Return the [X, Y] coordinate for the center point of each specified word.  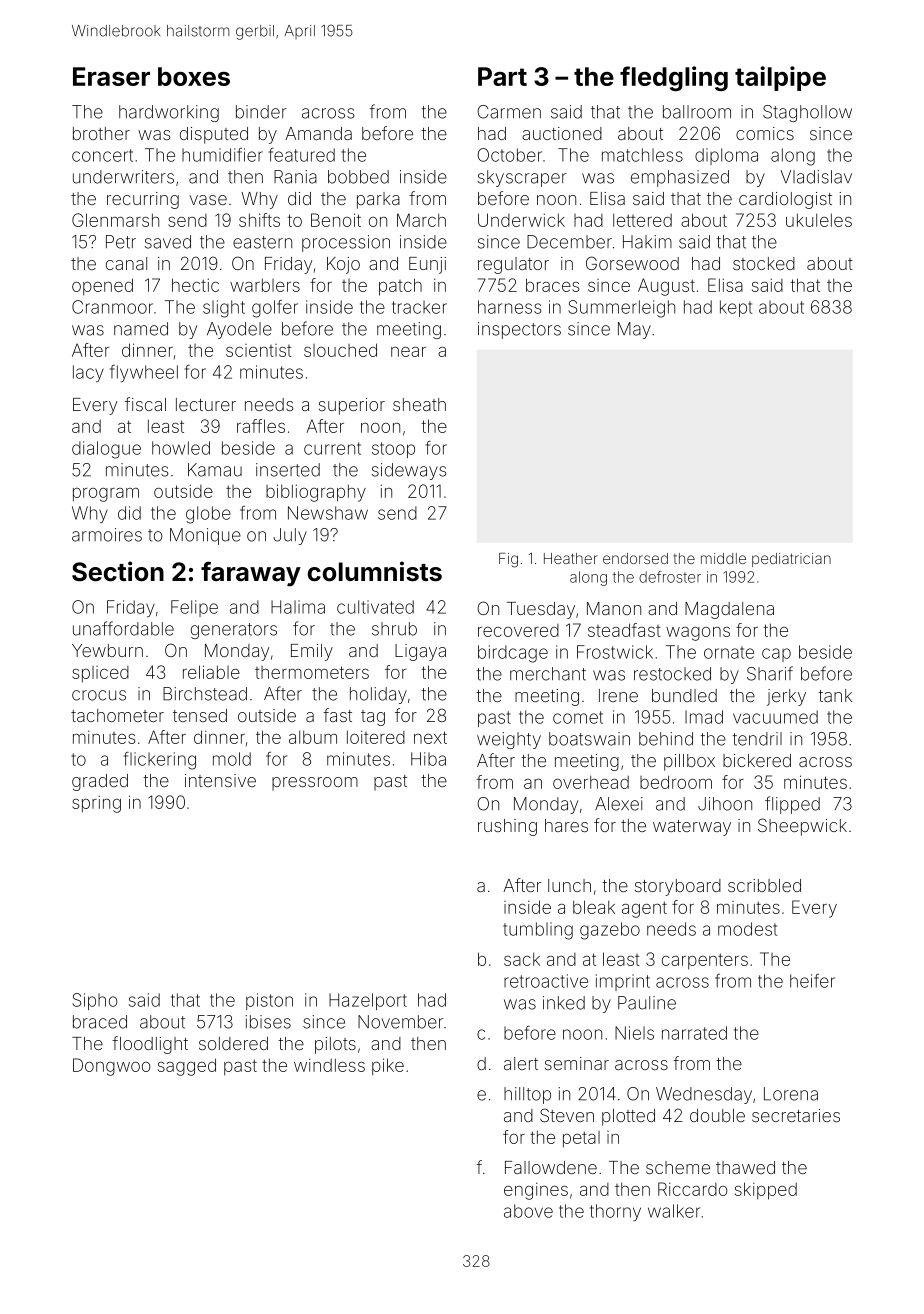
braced [100, 1022]
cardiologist [785, 200]
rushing [507, 827]
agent [644, 909]
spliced [100, 674]
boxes [194, 76]
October [509, 155]
